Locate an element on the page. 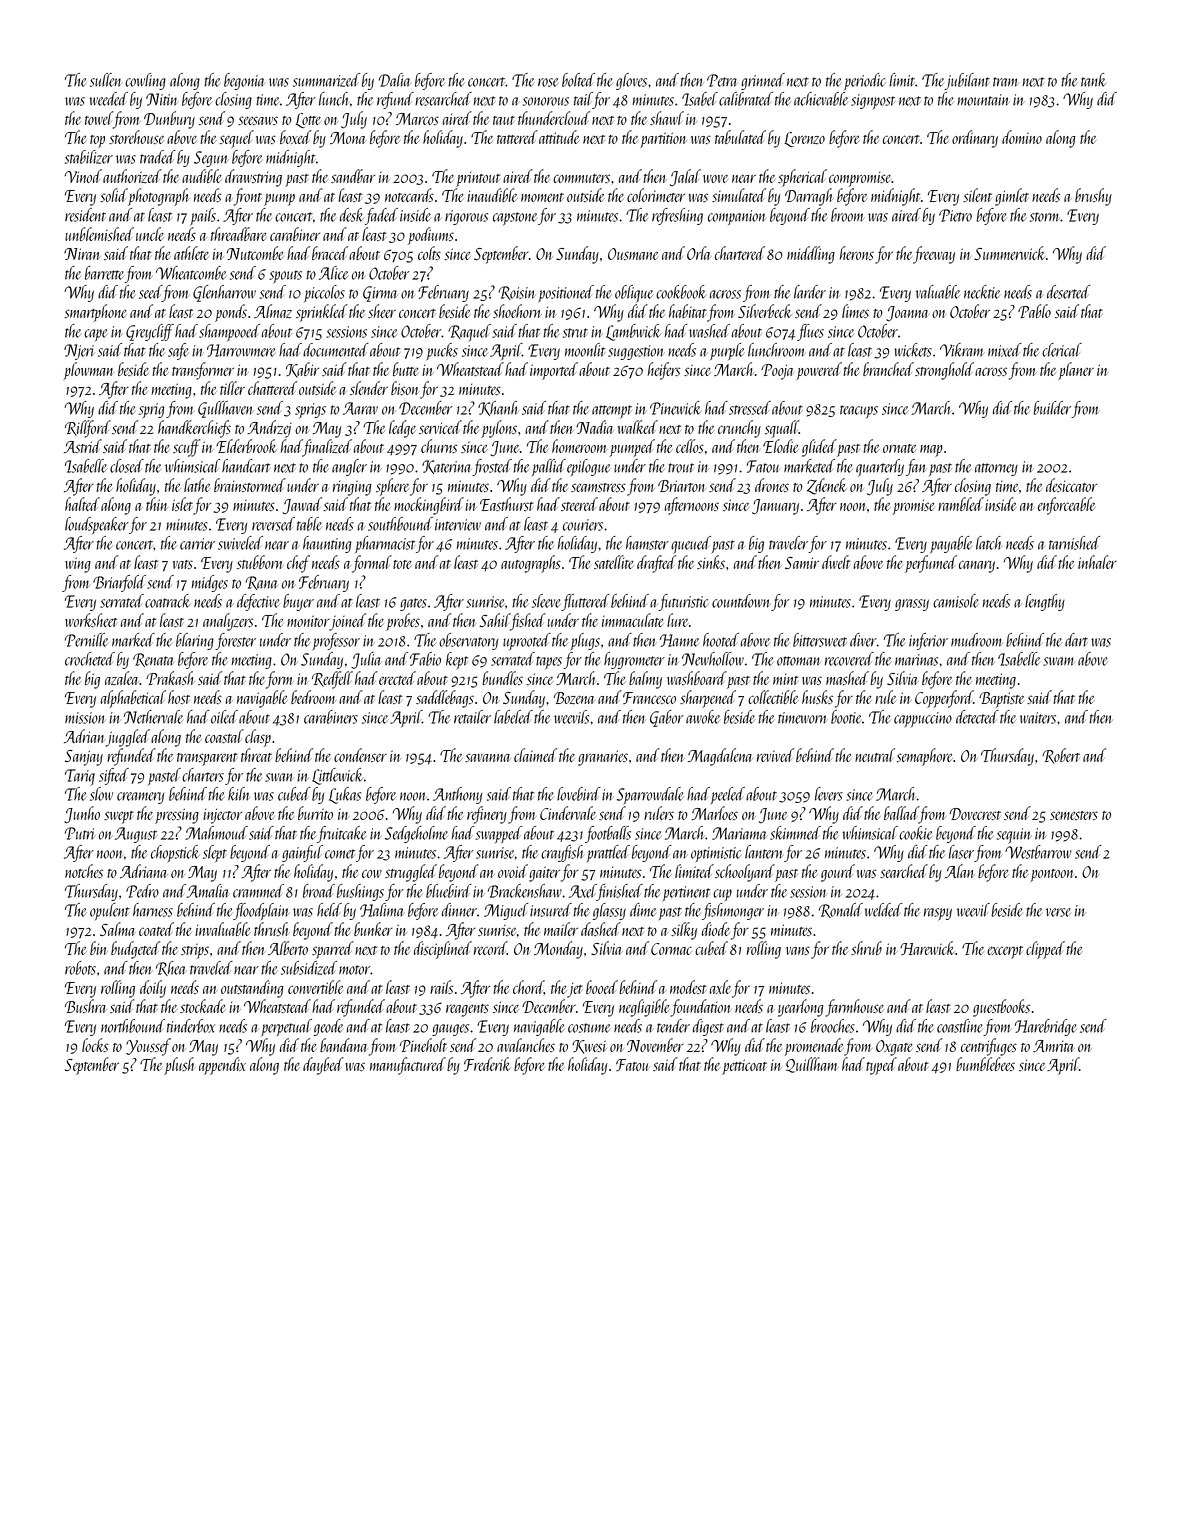 The height and width of the document is (1532, 1184). tote is located at coordinates (402, 564).
